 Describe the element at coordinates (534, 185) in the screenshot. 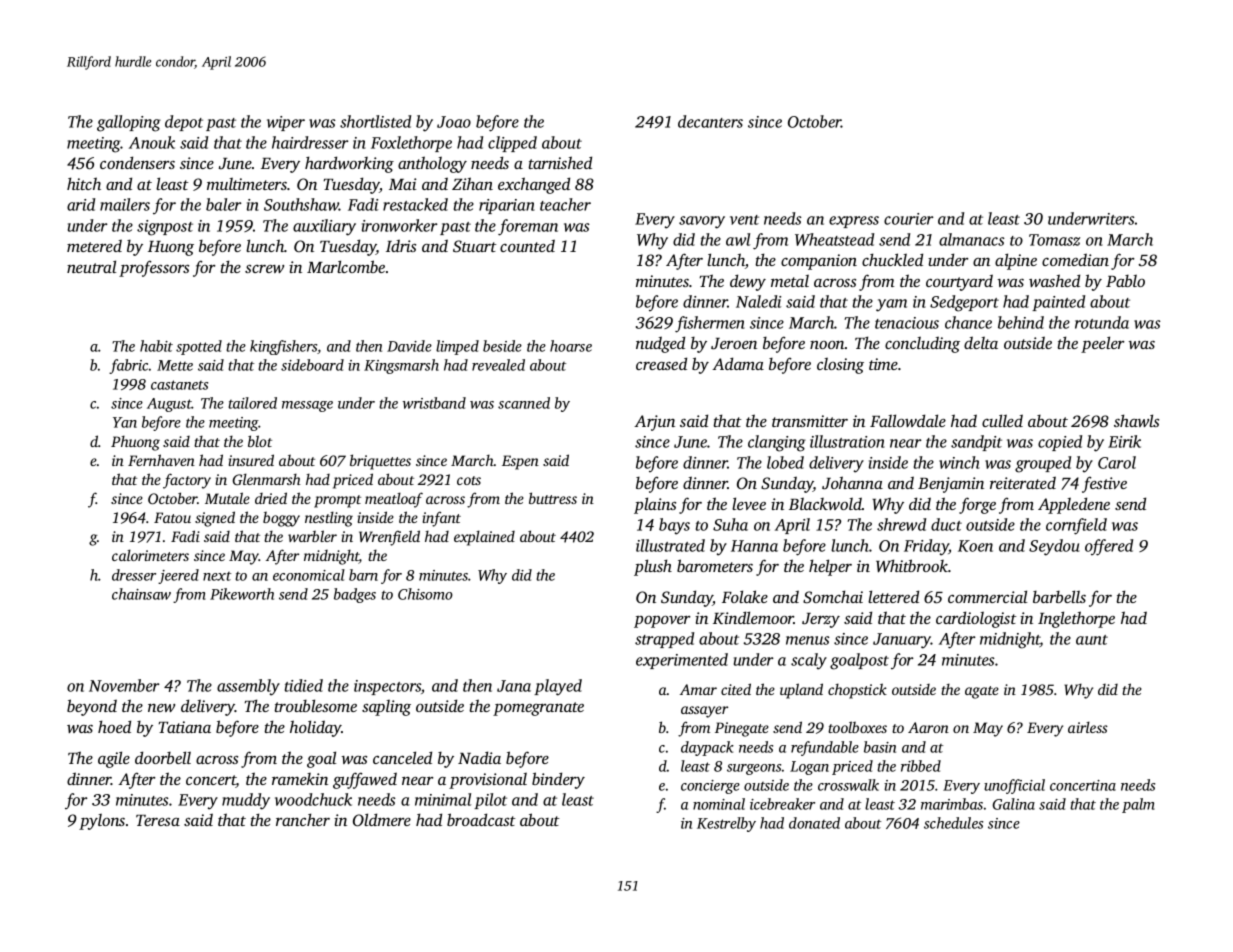

I see `exchanged` at that location.
